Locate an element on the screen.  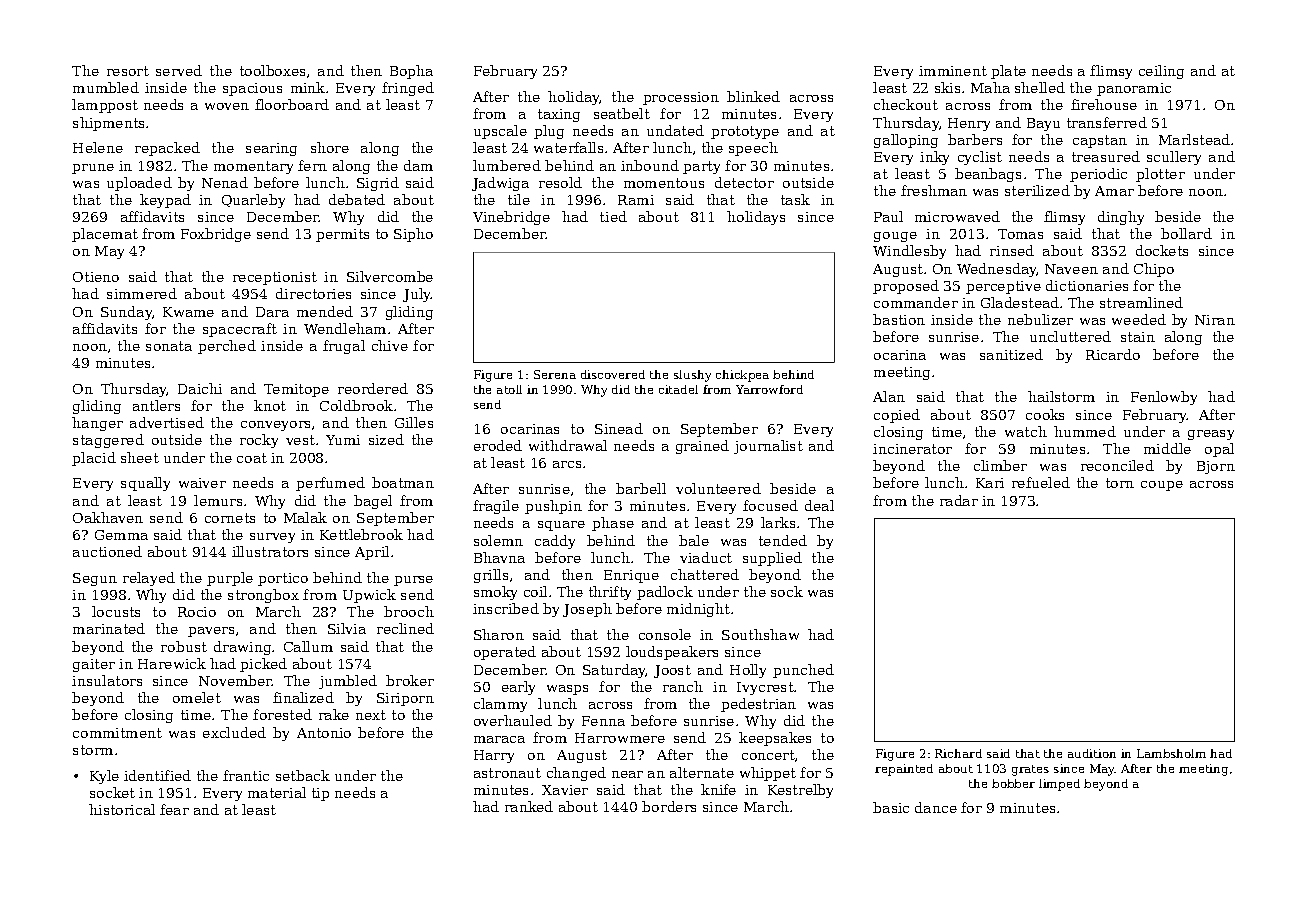
Vinebridge is located at coordinates (511, 218).
